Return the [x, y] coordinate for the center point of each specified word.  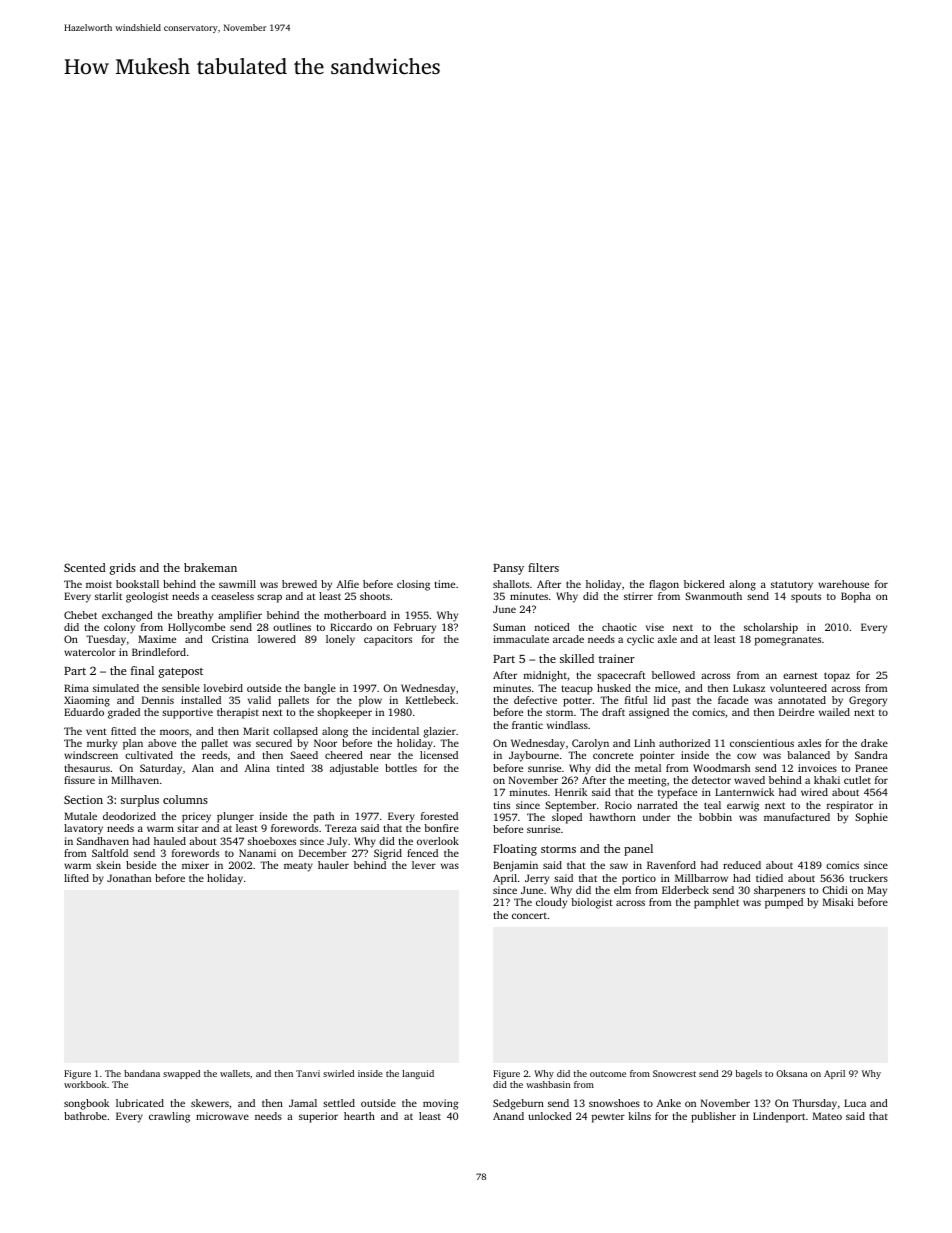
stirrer [638, 596]
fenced [422, 853]
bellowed [673, 675]
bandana [142, 1073]
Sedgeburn [518, 1104]
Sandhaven [103, 841]
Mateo [827, 1116]
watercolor [90, 652]
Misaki [838, 902]
